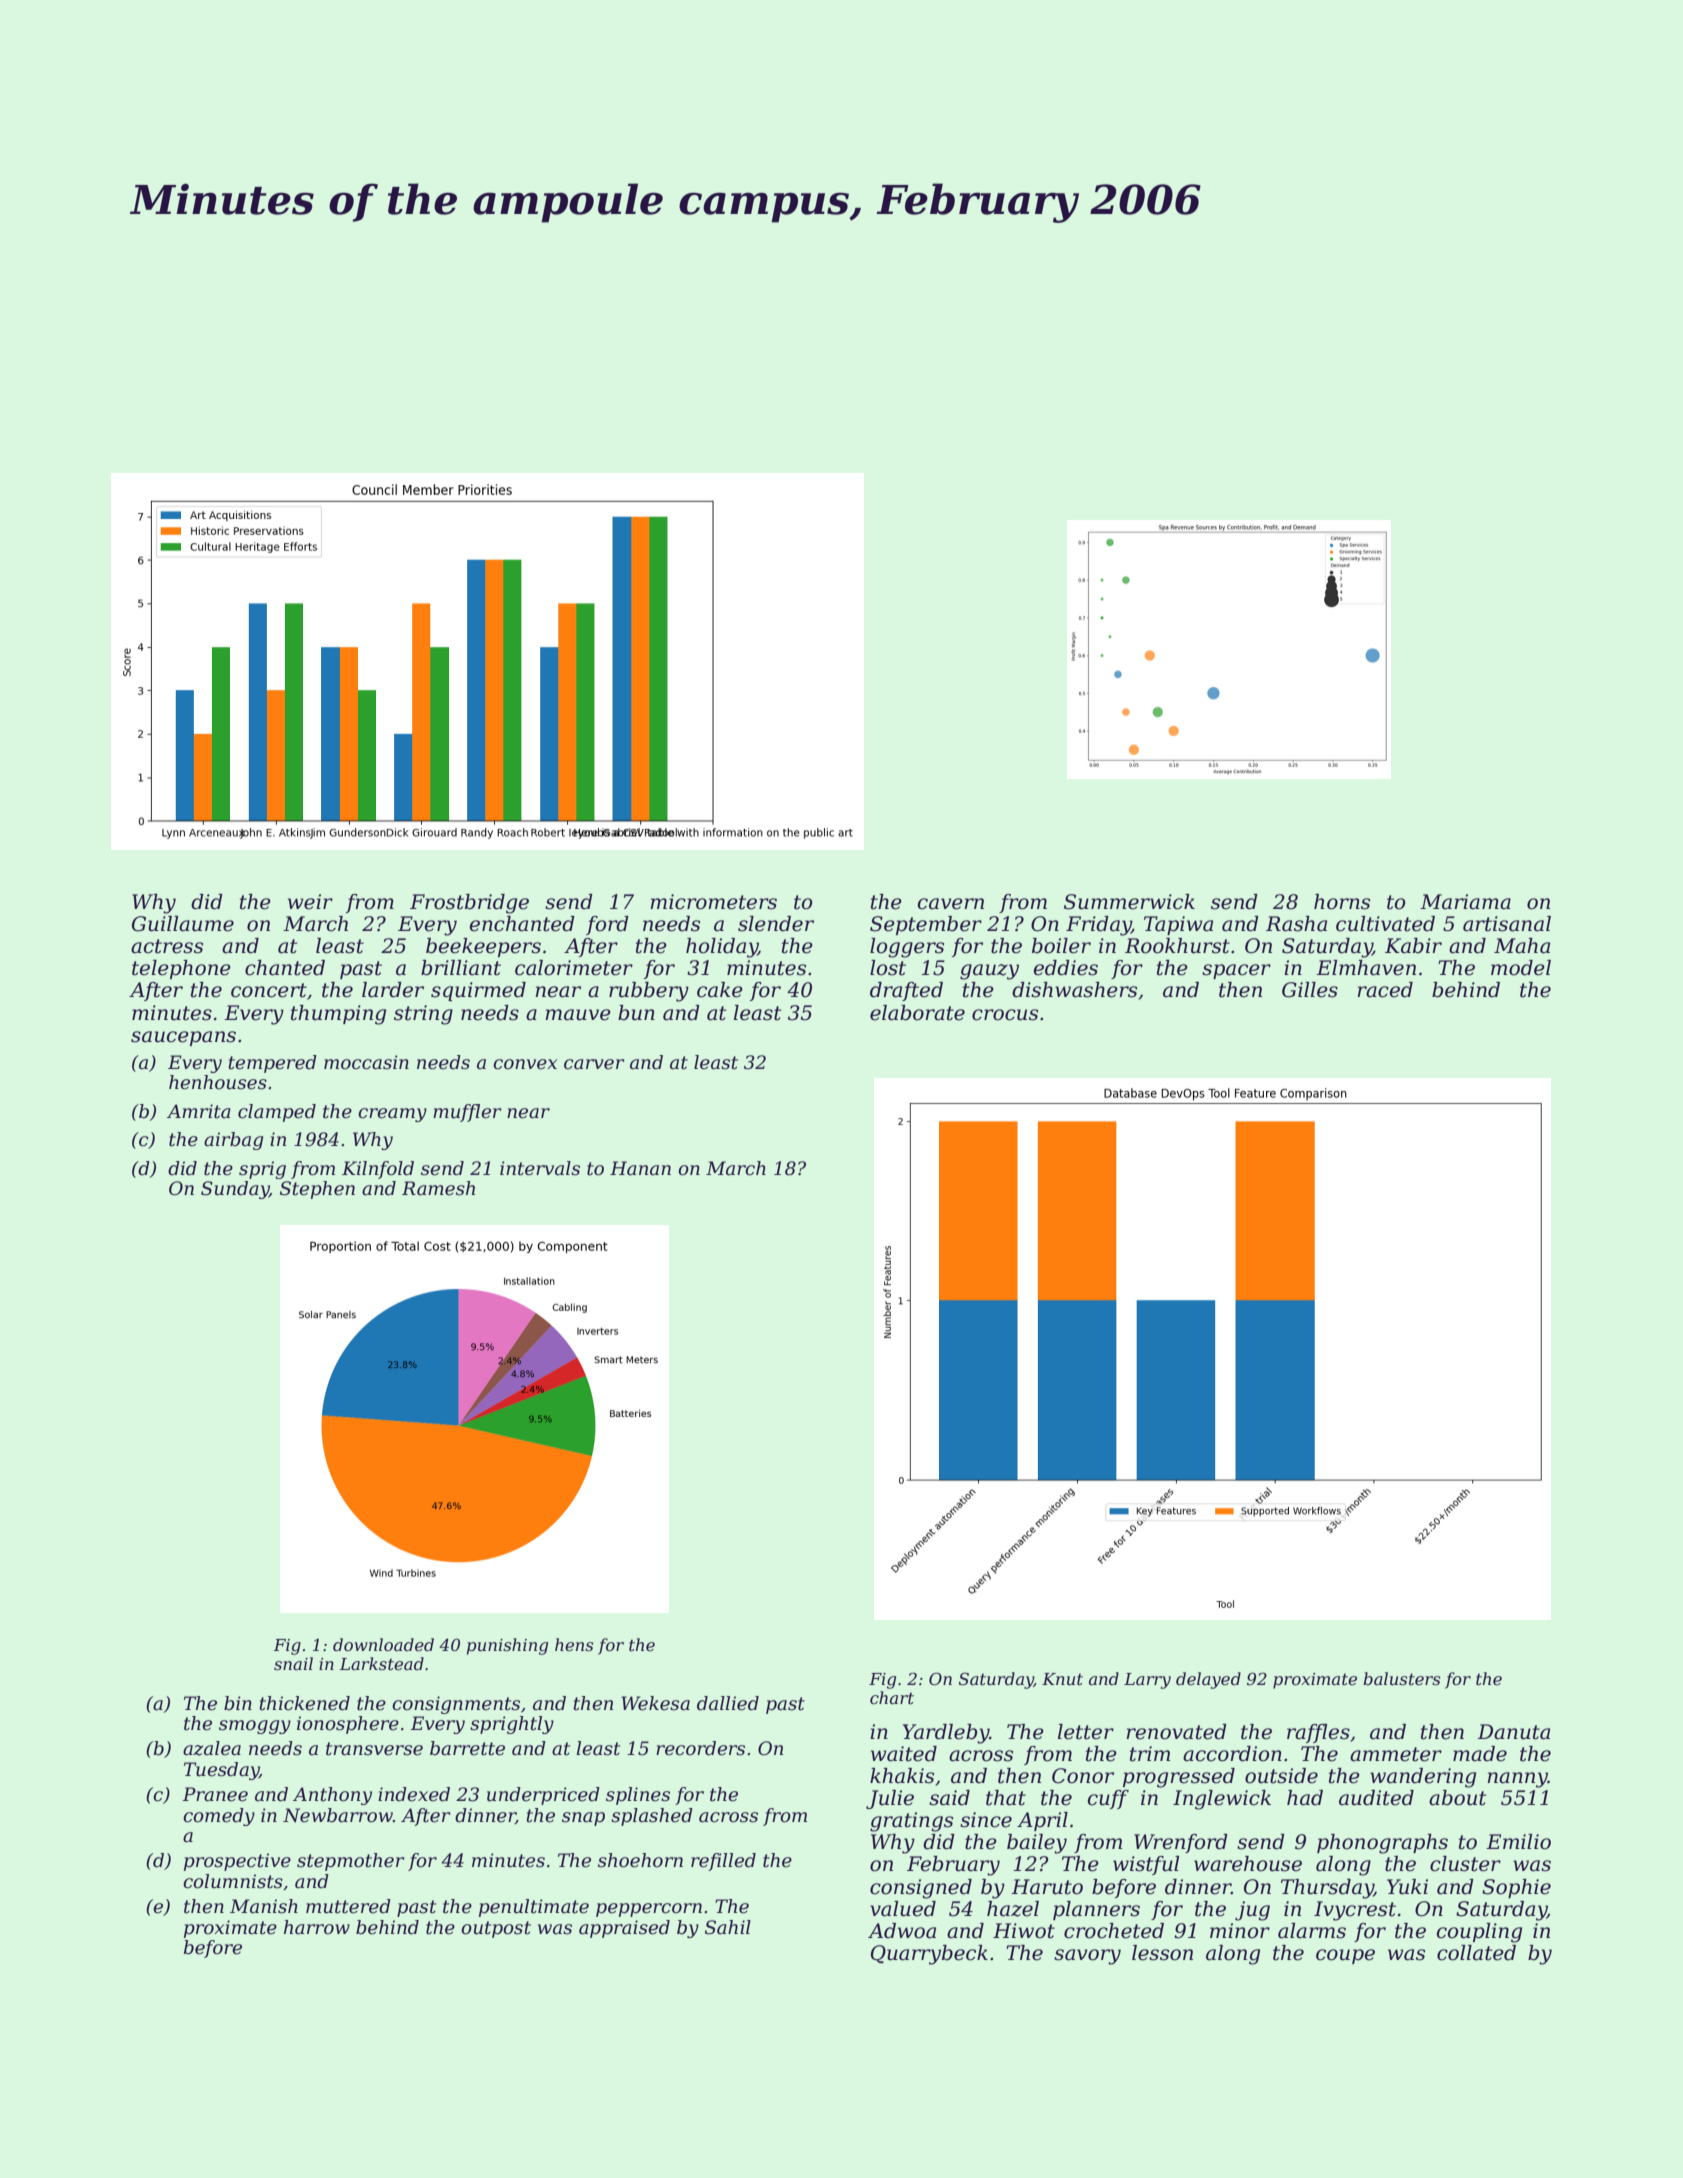  I want to click on savory, so click(1087, 1957).
